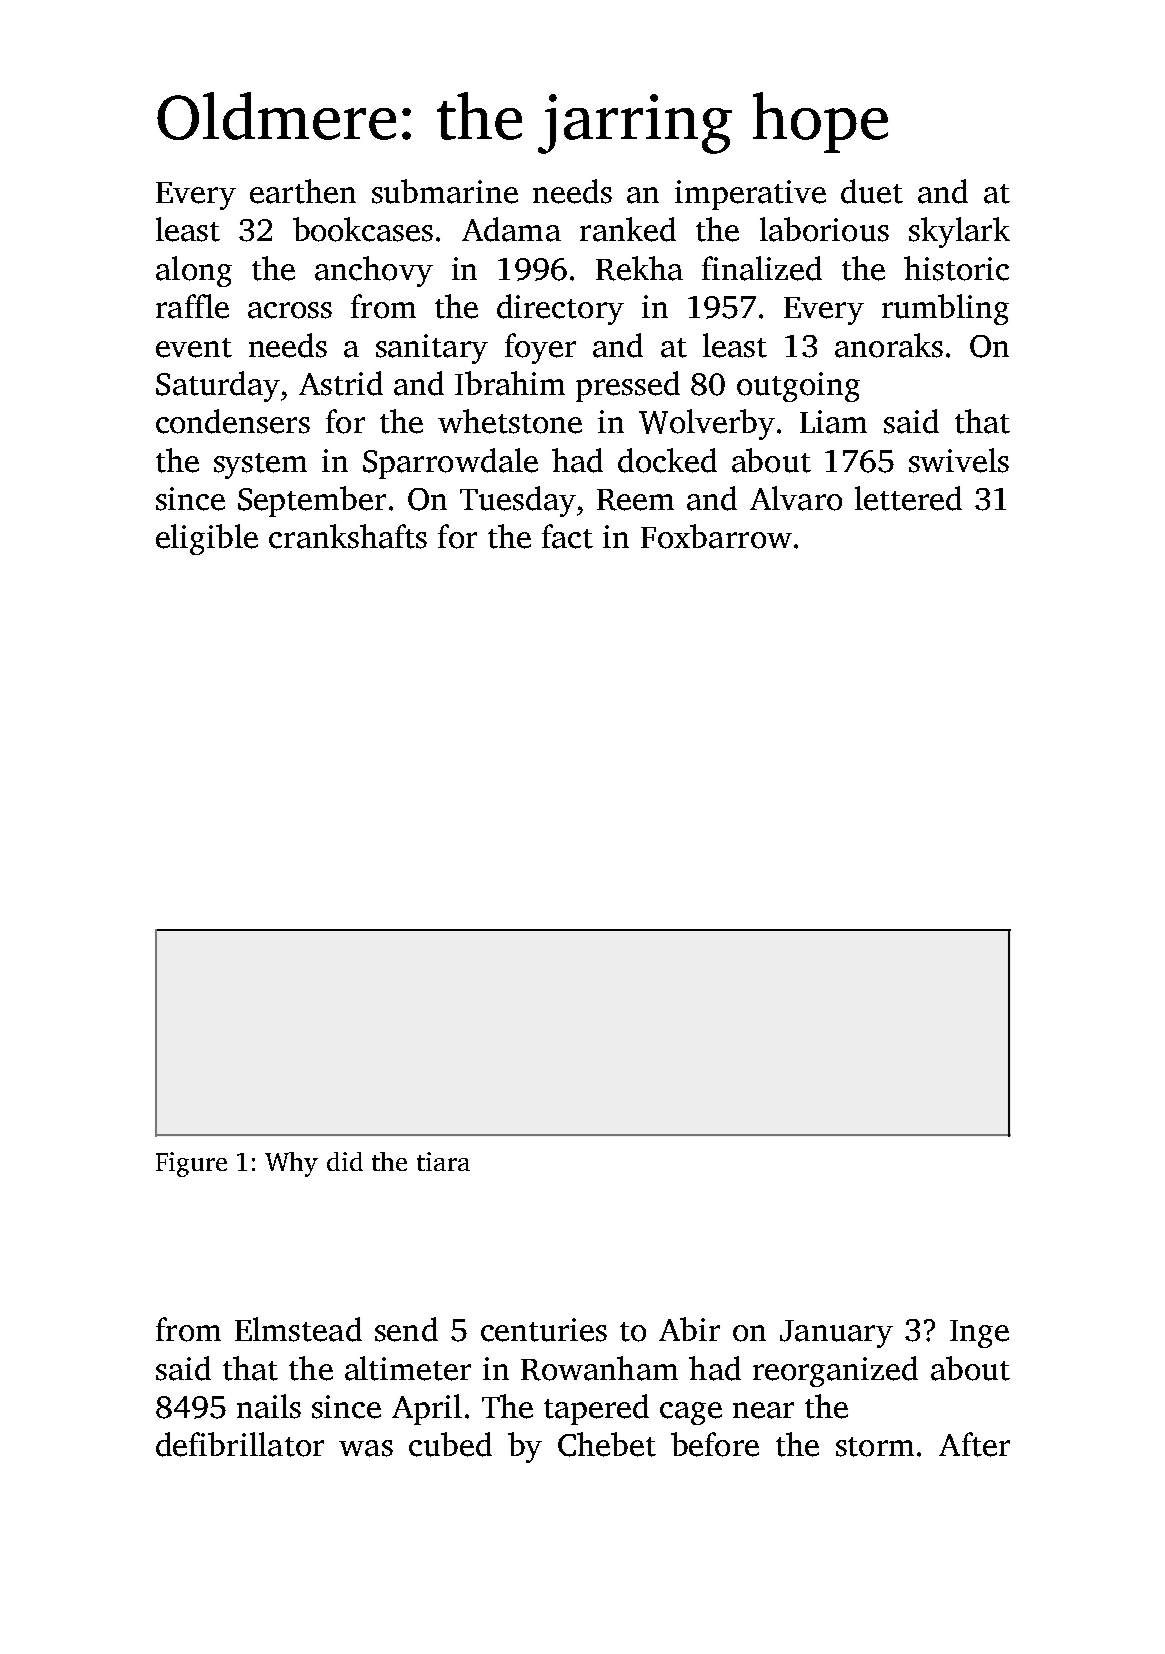 The width and height of the screenshot is (1165, 1654). Describe the element at coordinates (833, 422) in the screenshot. I see `Liam` at that location.
